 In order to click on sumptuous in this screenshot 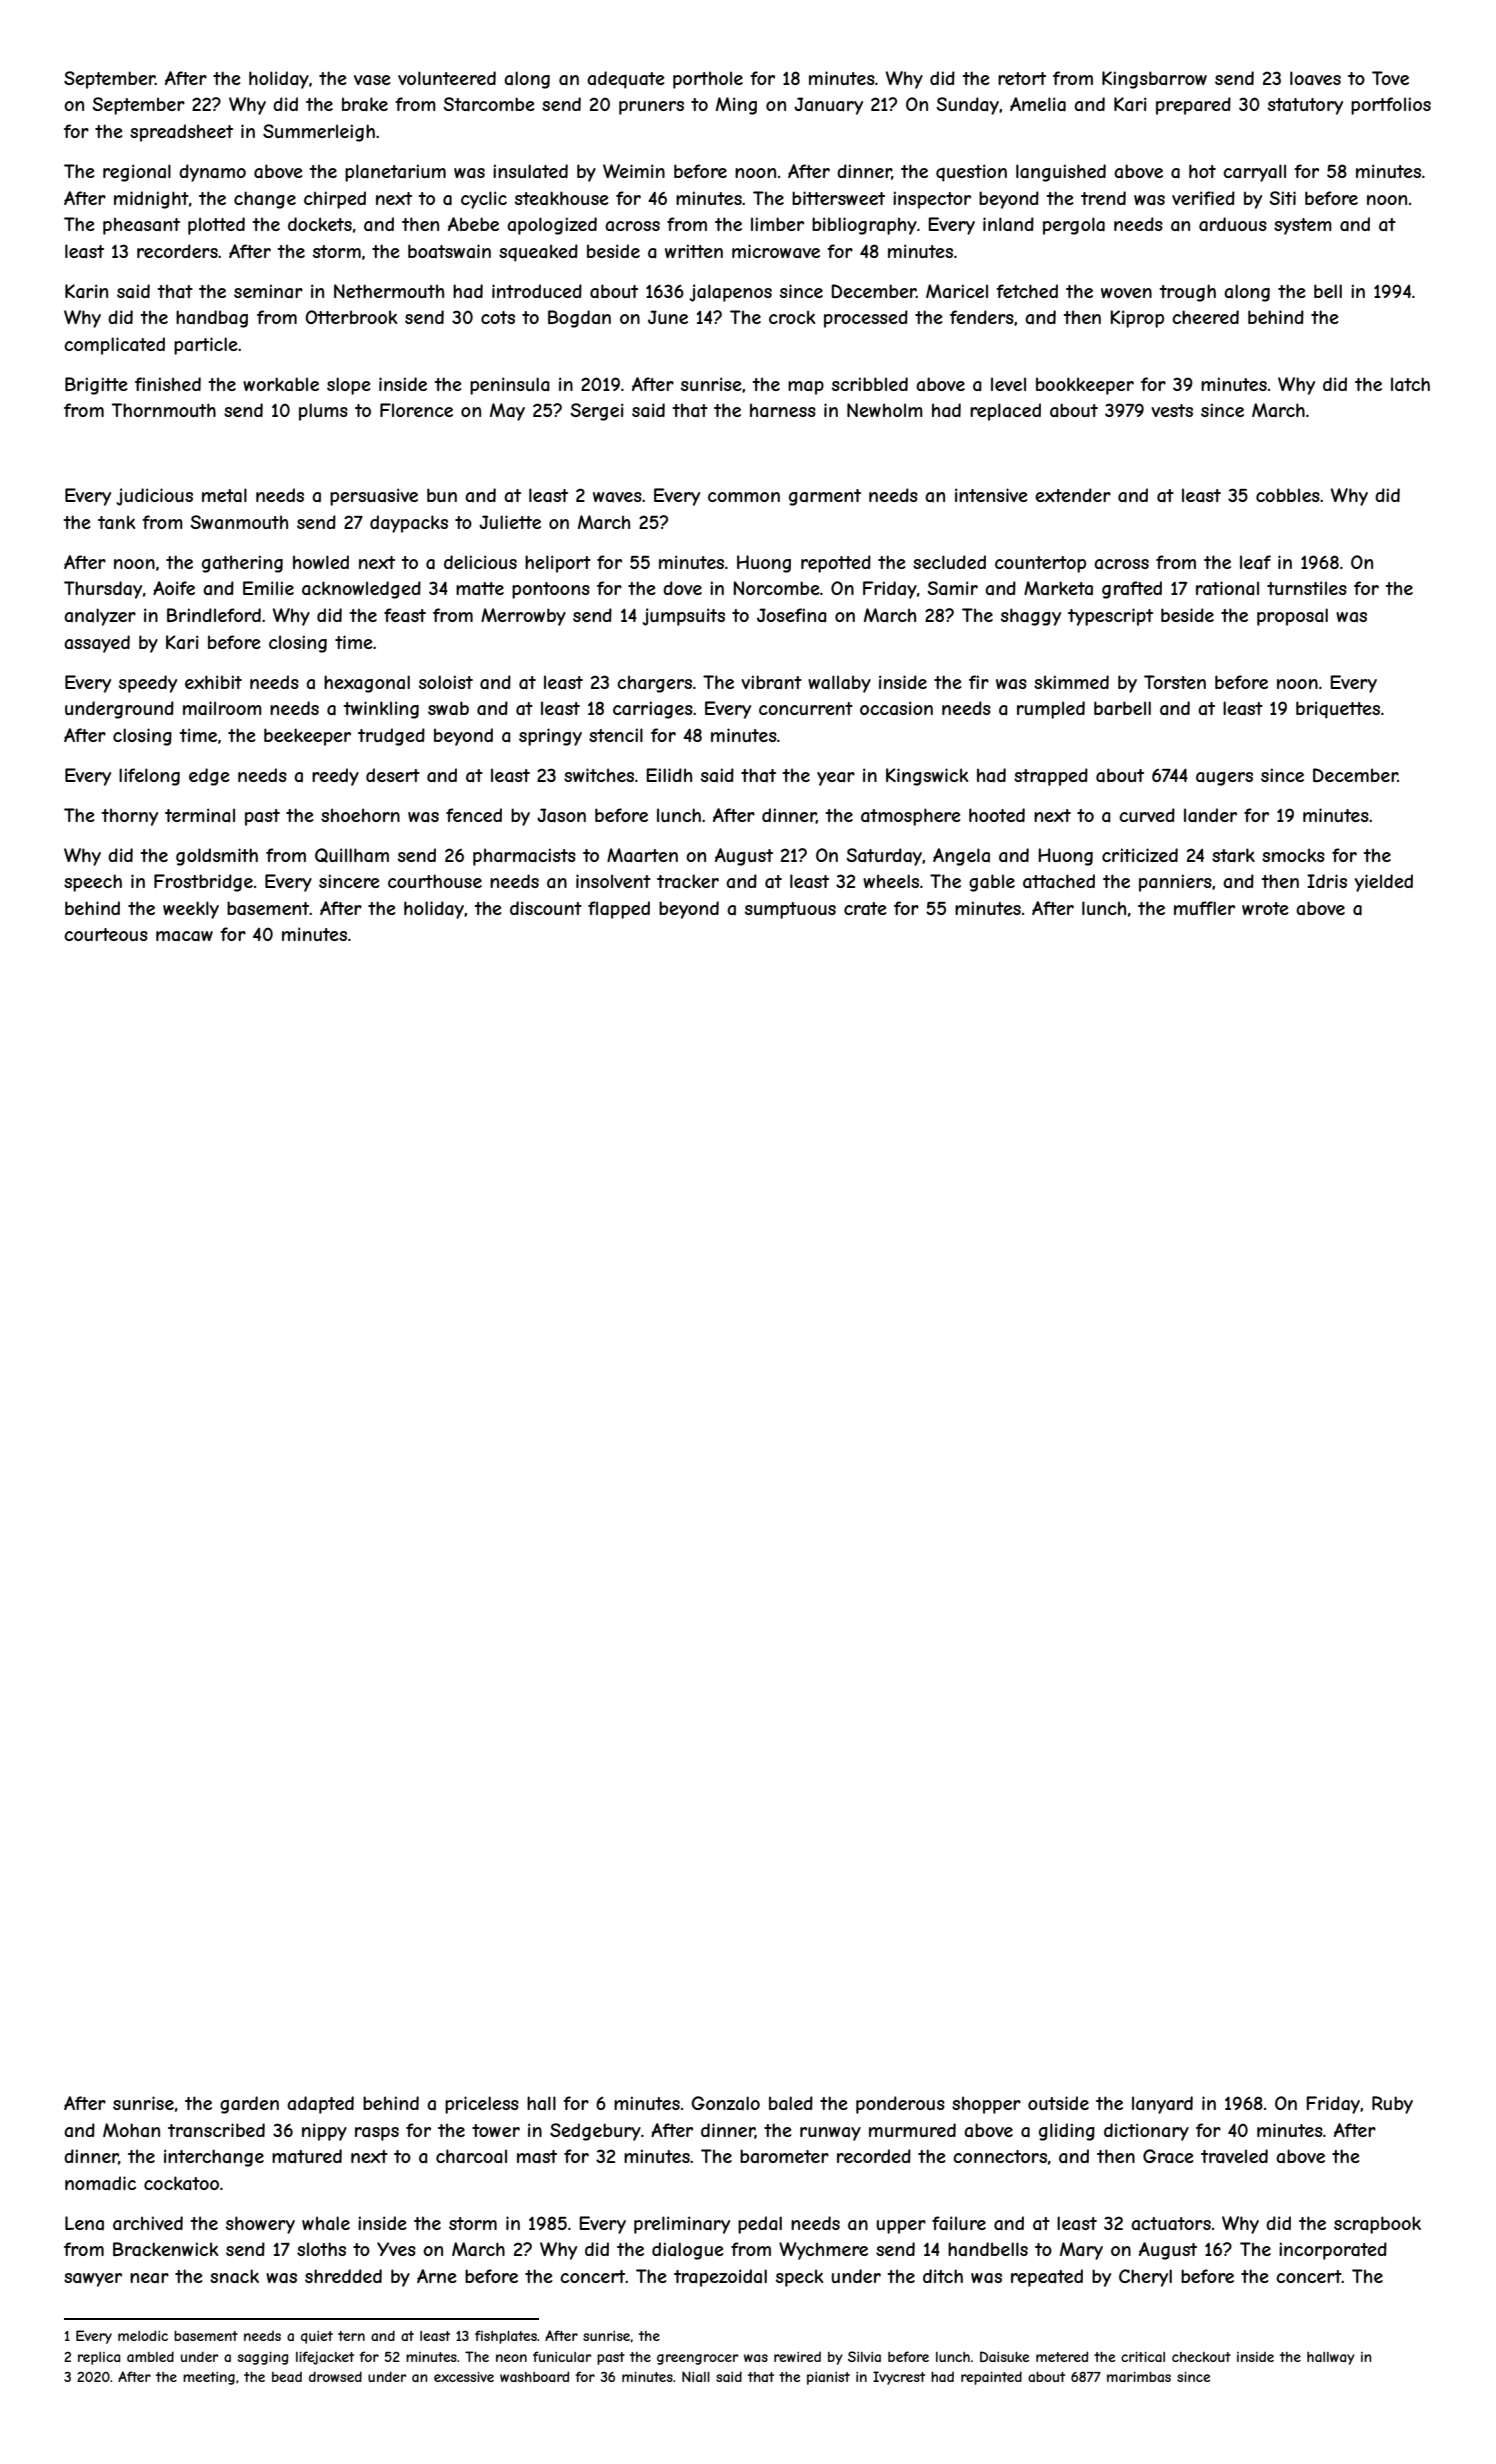, I will do `click(790, 910)`.
